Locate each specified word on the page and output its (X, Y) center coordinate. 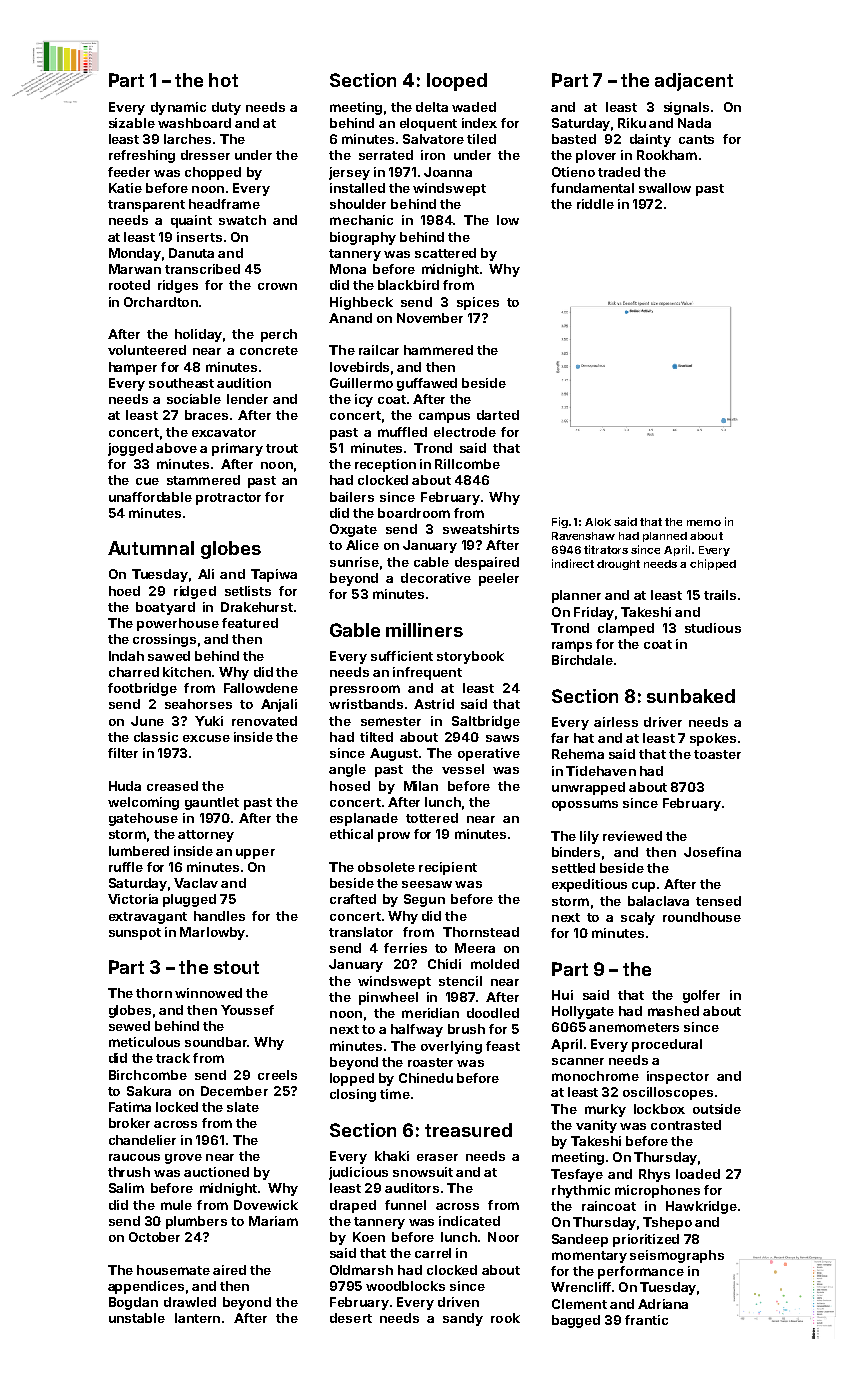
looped (457, 82)
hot (223, 80)
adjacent (694, 82)
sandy (463, 1319)
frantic (646, 1320)
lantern (197, 1318)
